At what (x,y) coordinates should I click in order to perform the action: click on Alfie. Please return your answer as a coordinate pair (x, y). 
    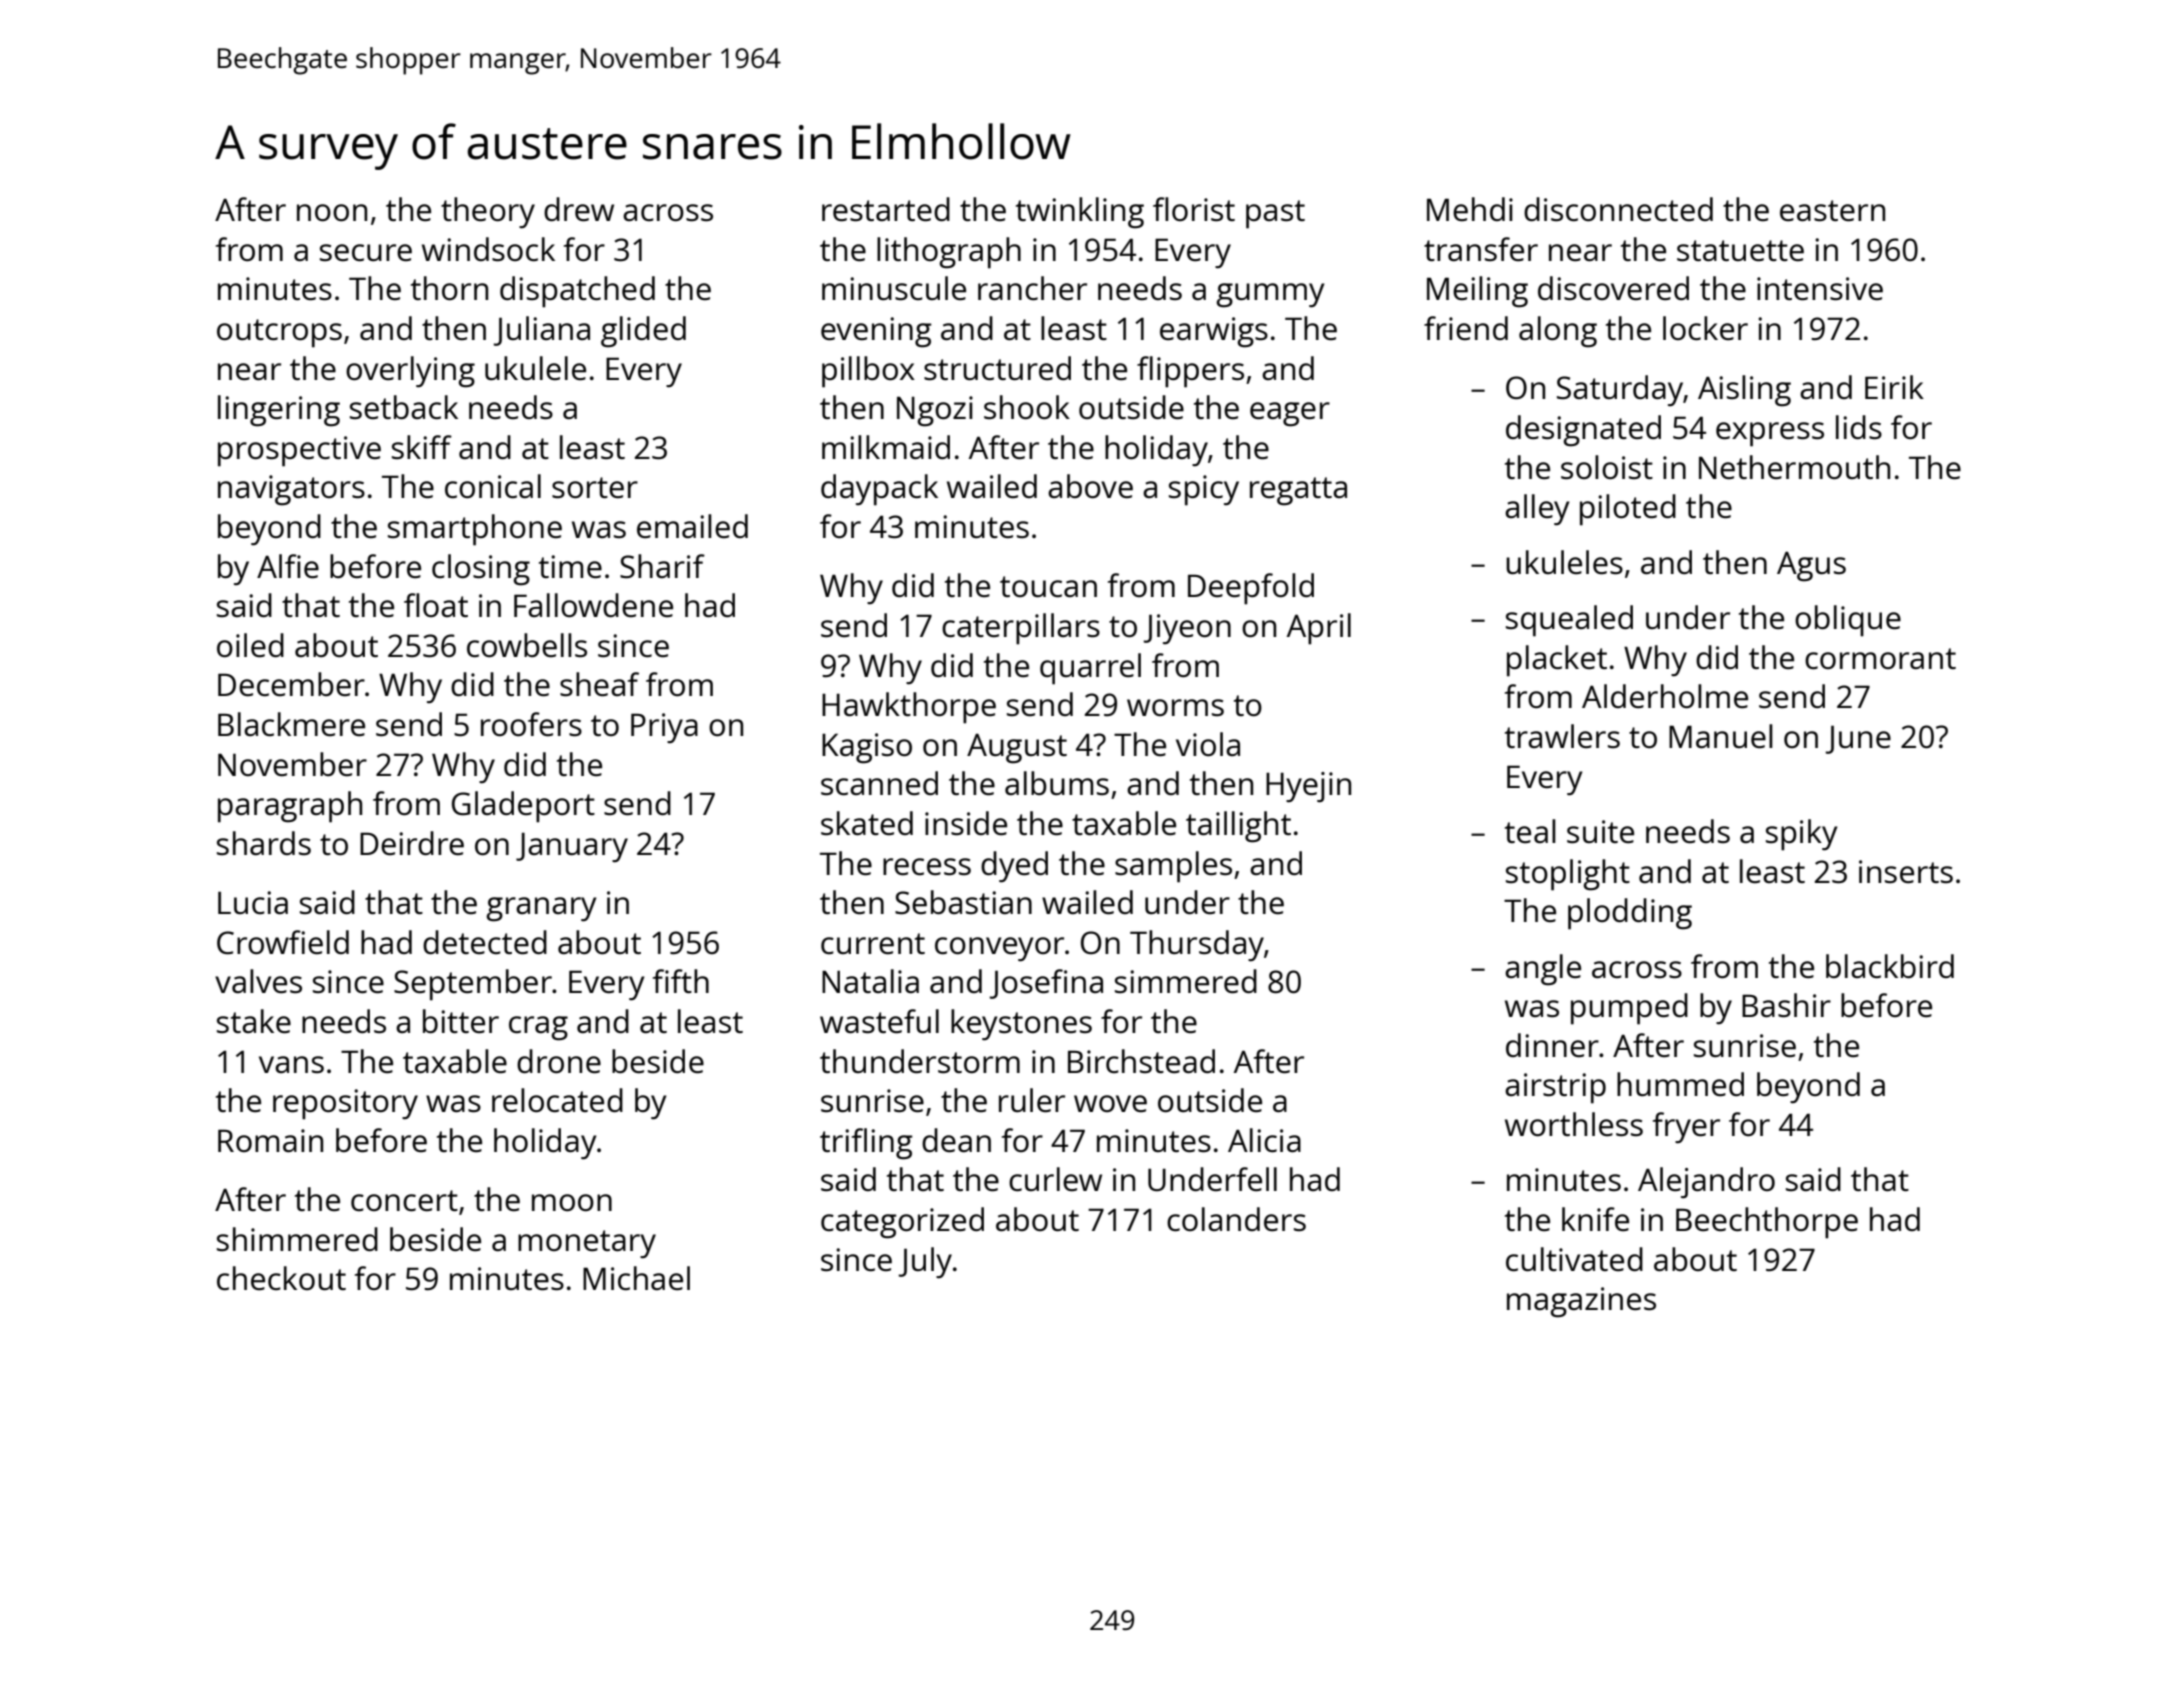
    Looking at the image, I should click on (288, 566).
